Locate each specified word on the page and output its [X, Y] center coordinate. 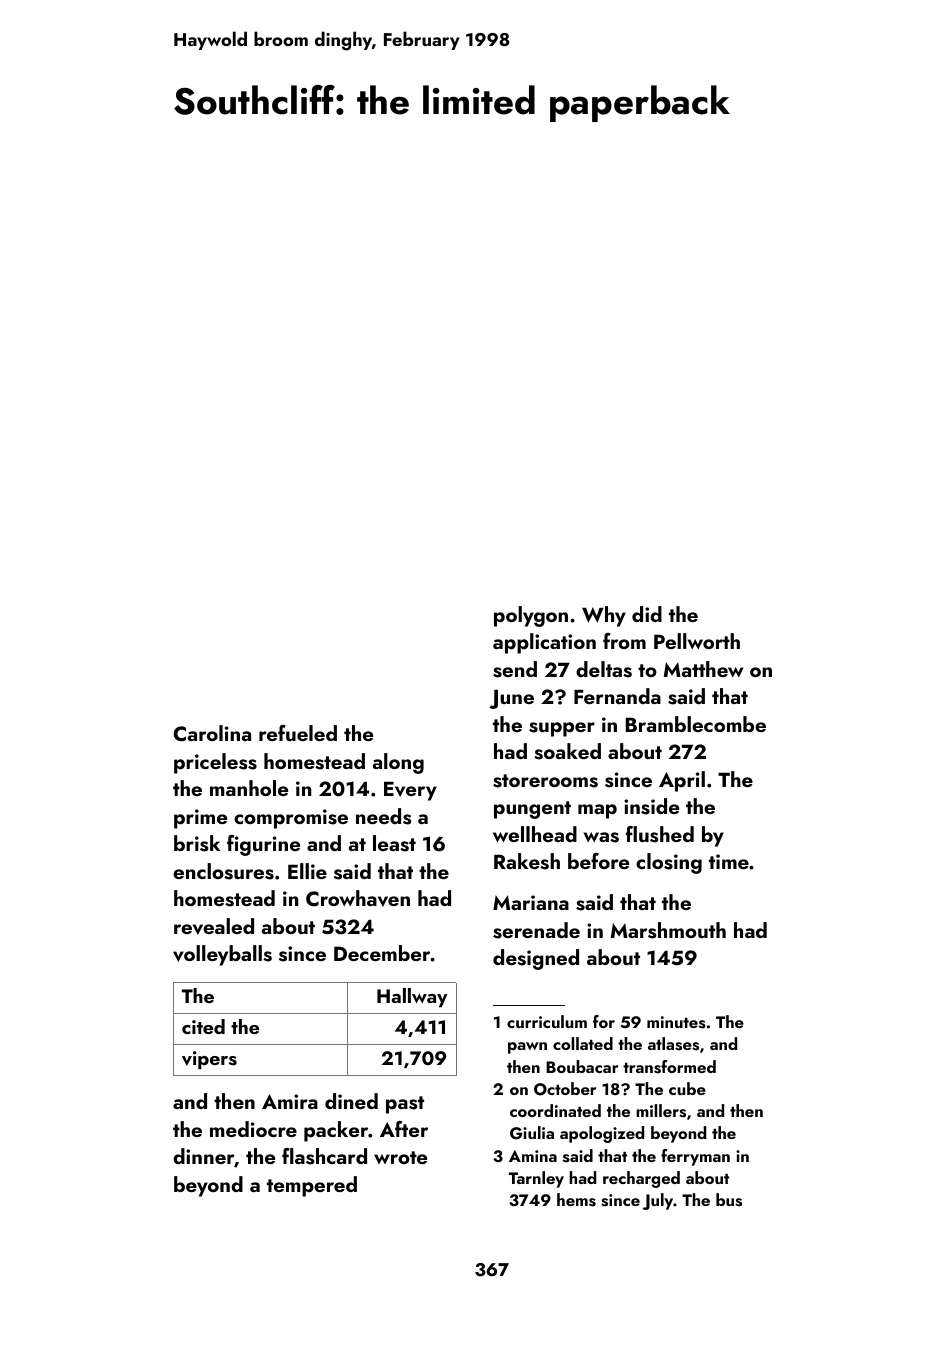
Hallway [412, 998]
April [682, 781]
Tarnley [536, 1179]
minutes [676, 1022]
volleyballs [222, 955]
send [515, 669]
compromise [291, 819]
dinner [203, 1156]
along [398, 763]
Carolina [212, 733]
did [647, 614]
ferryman [695, 1157]
